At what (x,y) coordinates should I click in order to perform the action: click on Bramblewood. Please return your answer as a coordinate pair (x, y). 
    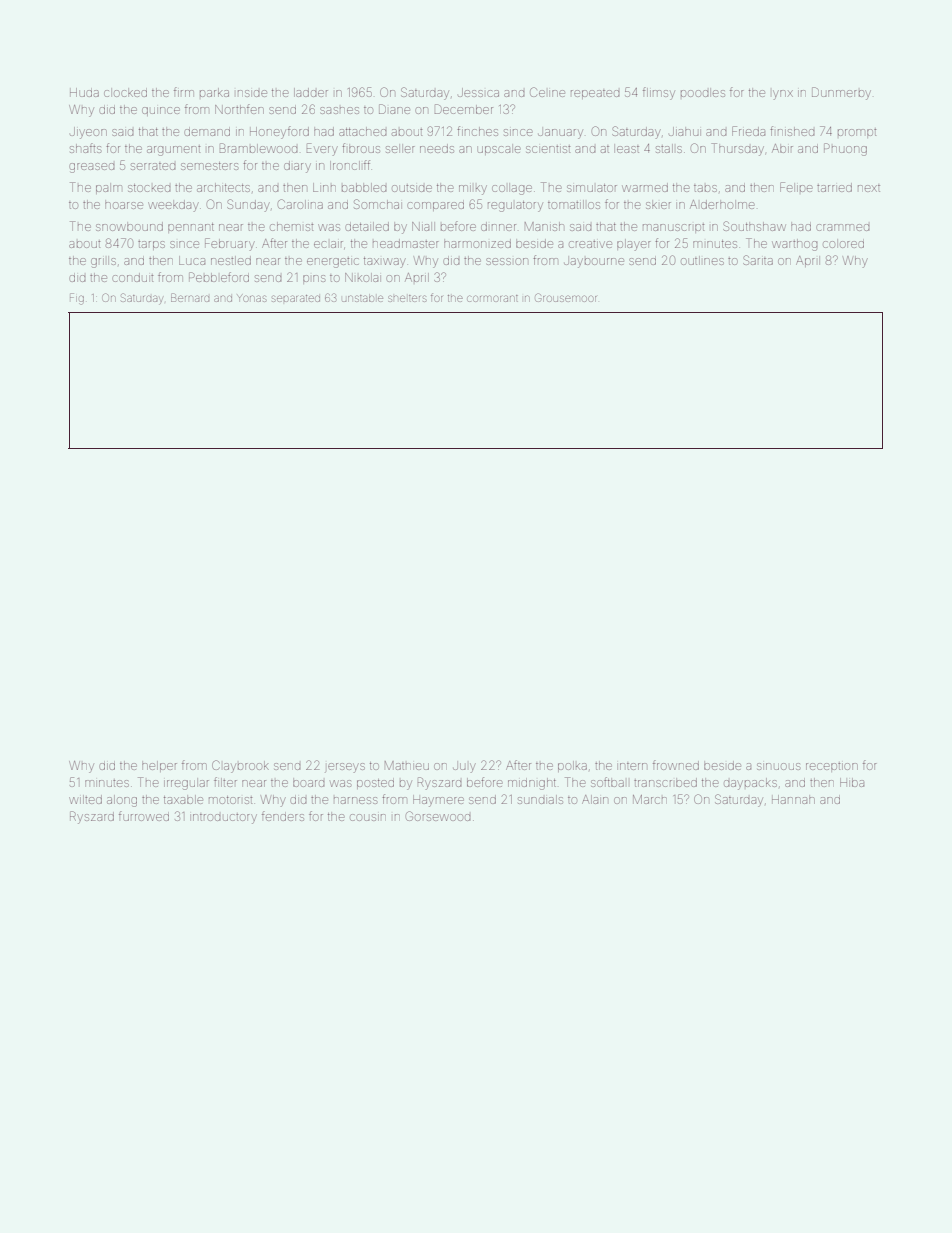
    Looking at the image, I should click on (259, 148).
